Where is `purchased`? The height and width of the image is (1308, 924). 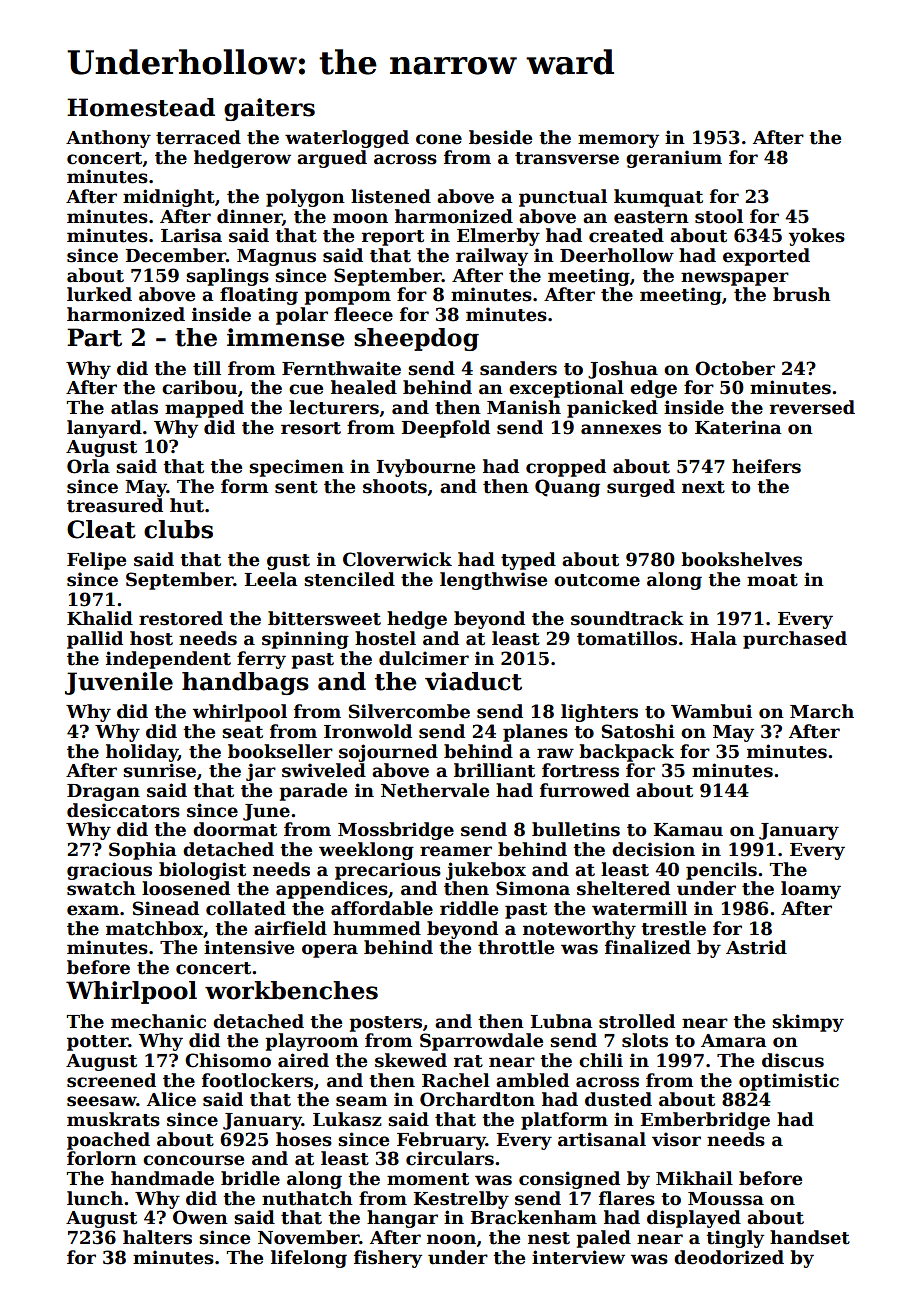
purchased is located at coordinates (795, 640).
